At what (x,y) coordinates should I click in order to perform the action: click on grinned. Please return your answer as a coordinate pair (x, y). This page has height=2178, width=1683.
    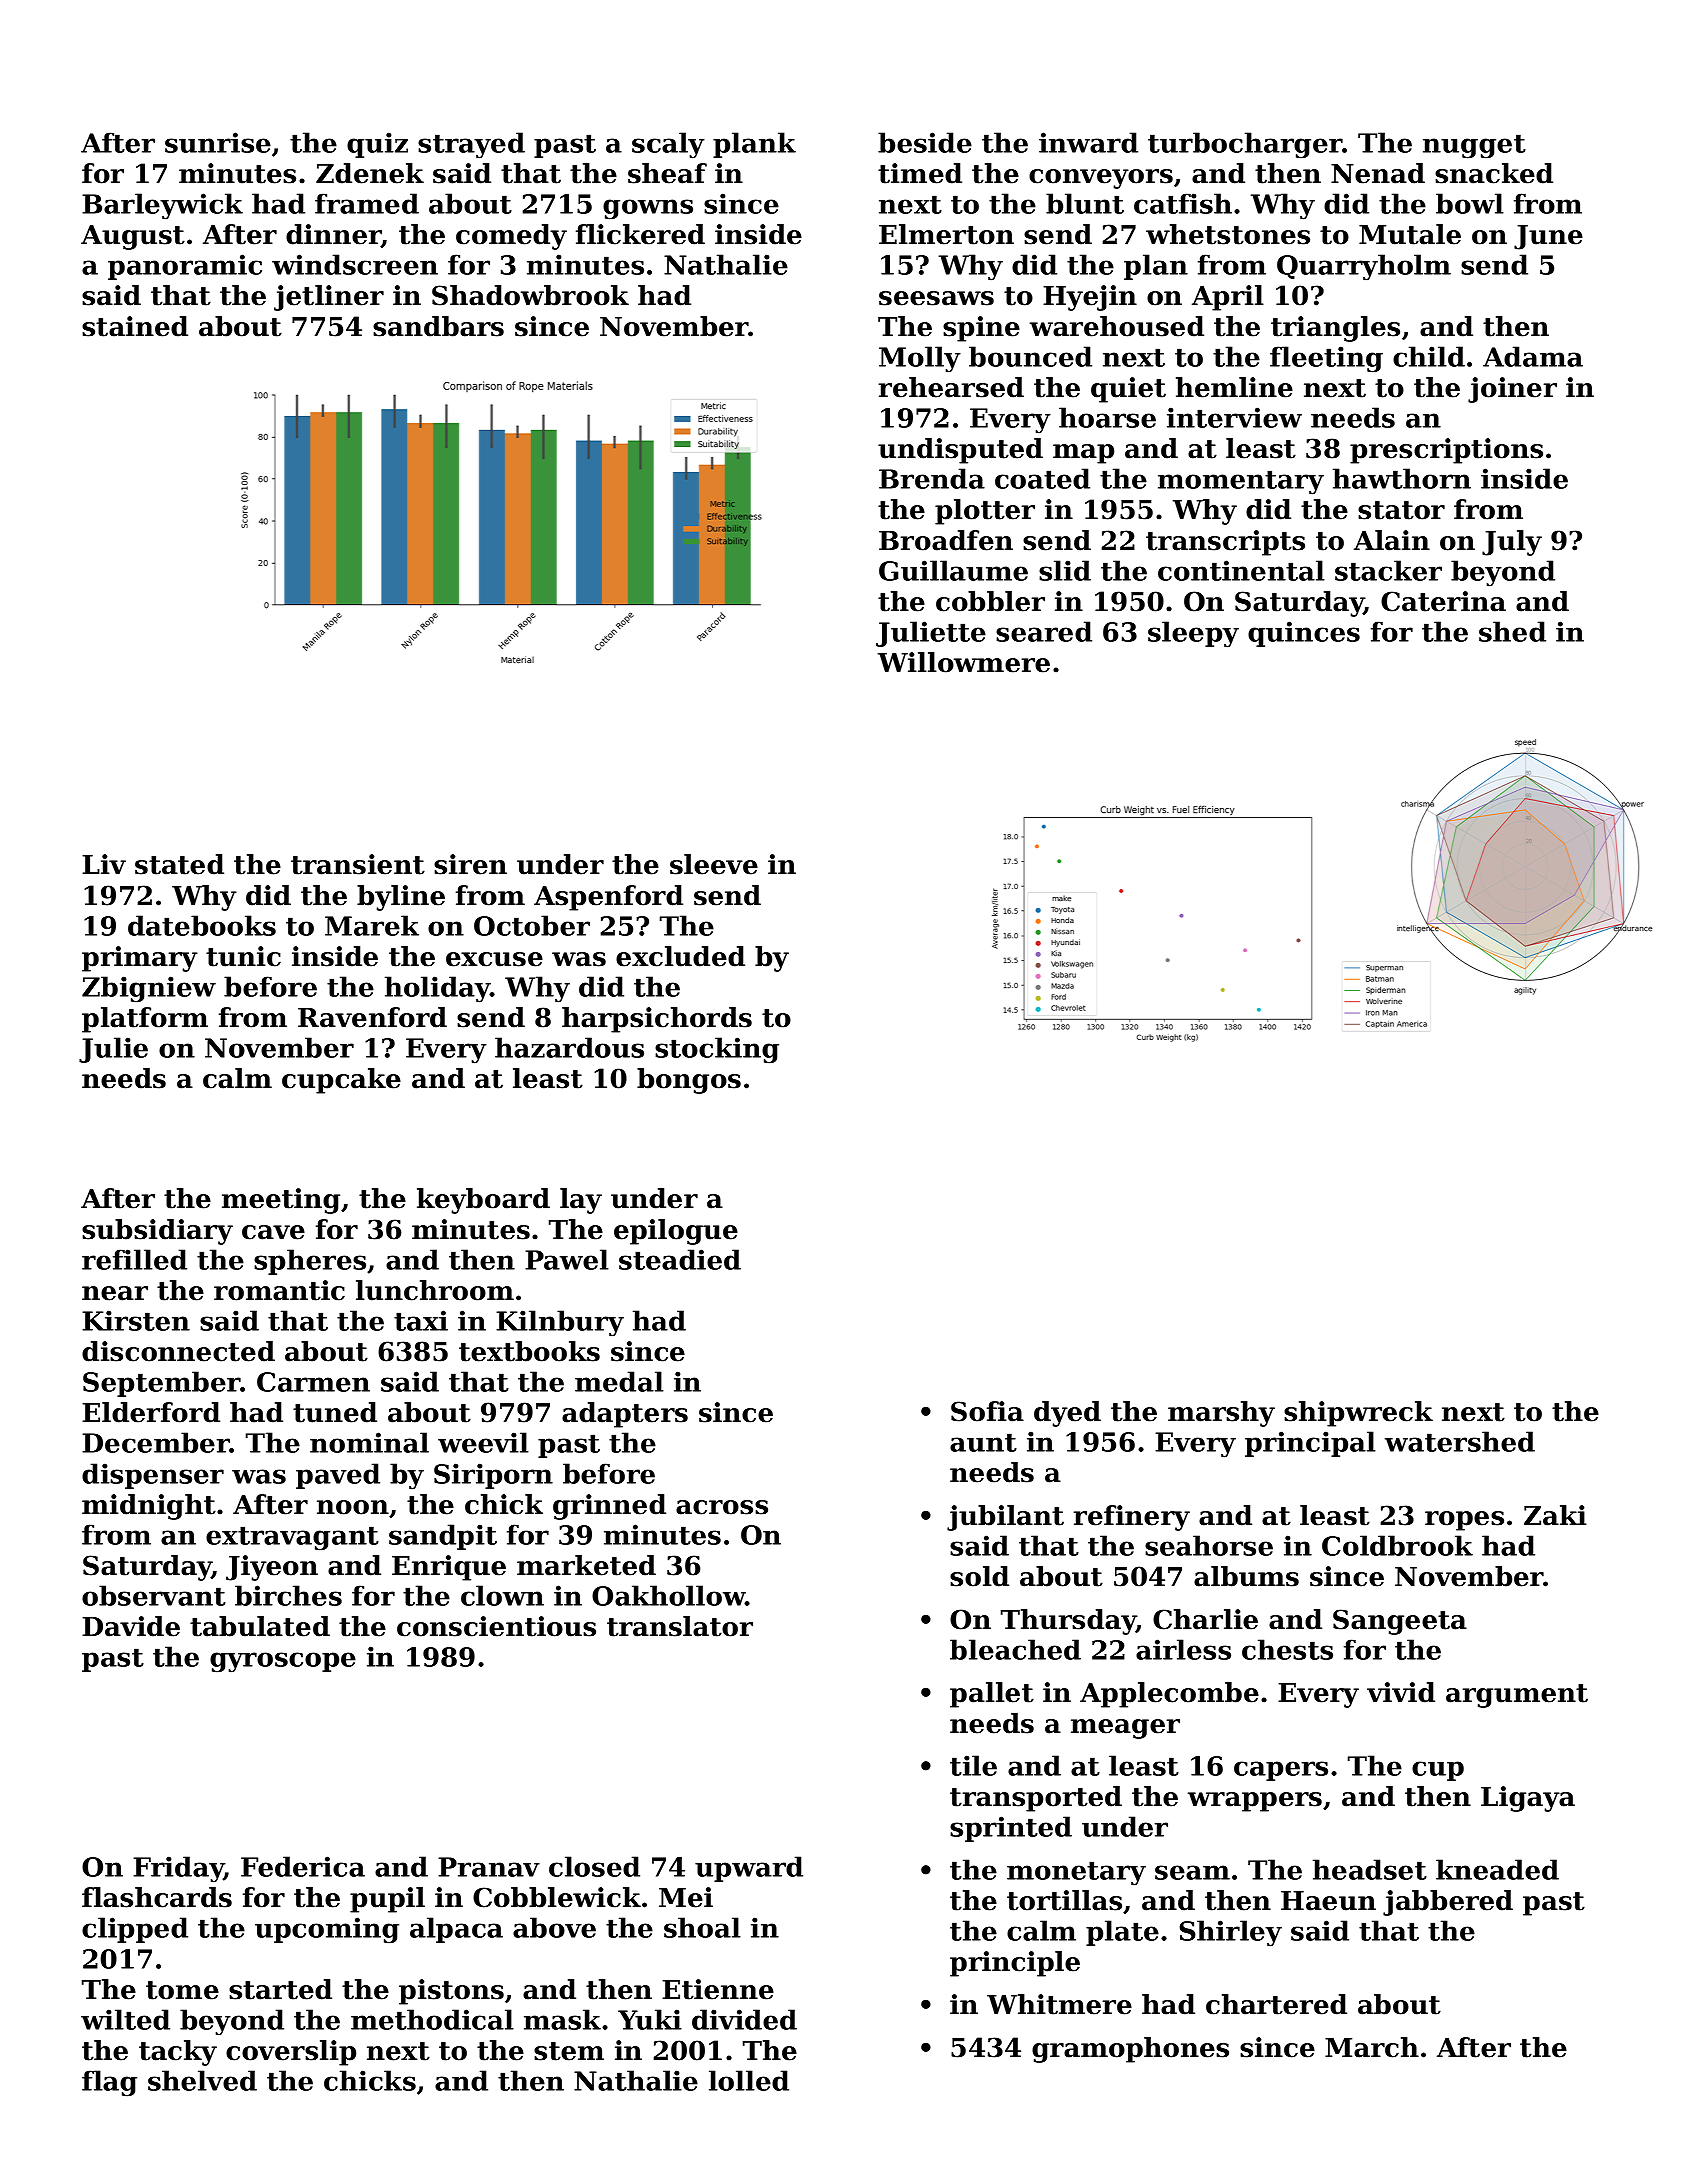
    Looking at the image, I should click on (609, 1507).
